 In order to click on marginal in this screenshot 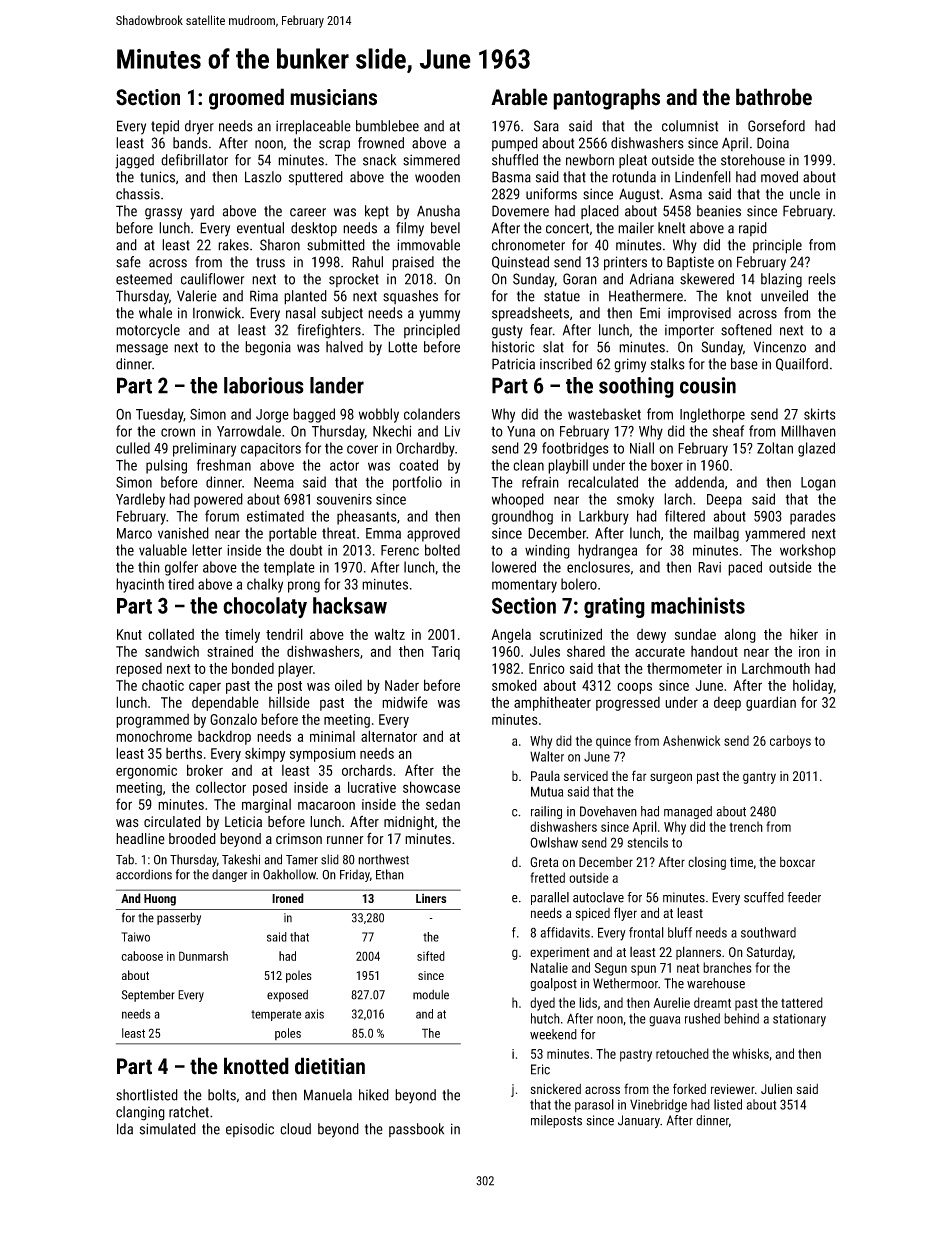, I will do `click(266, 806)`.
